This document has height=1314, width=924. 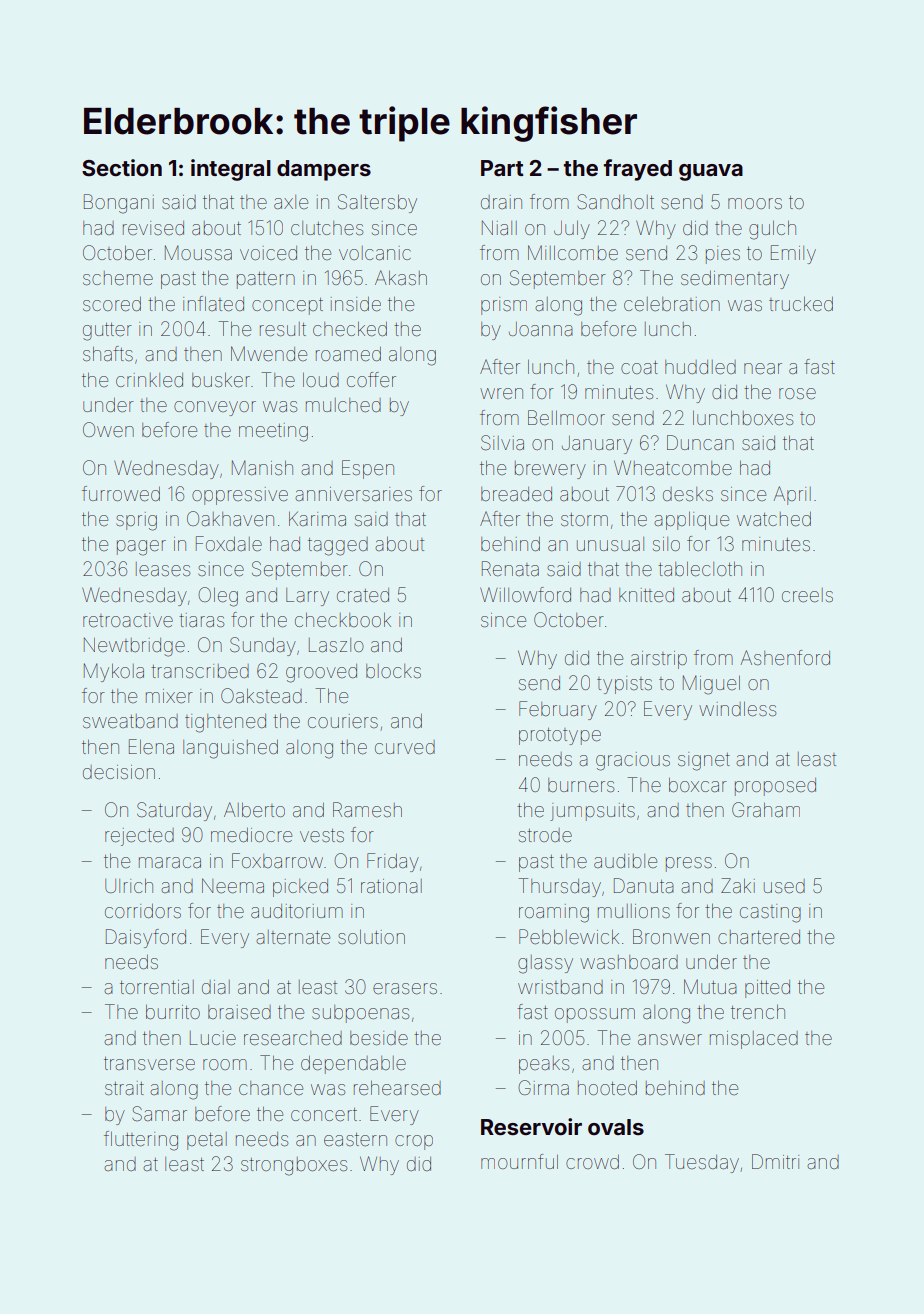 What do you see at coordinates (592, 812) in the document?
I see `jumpsuits` at bounding box center [592, 812].
